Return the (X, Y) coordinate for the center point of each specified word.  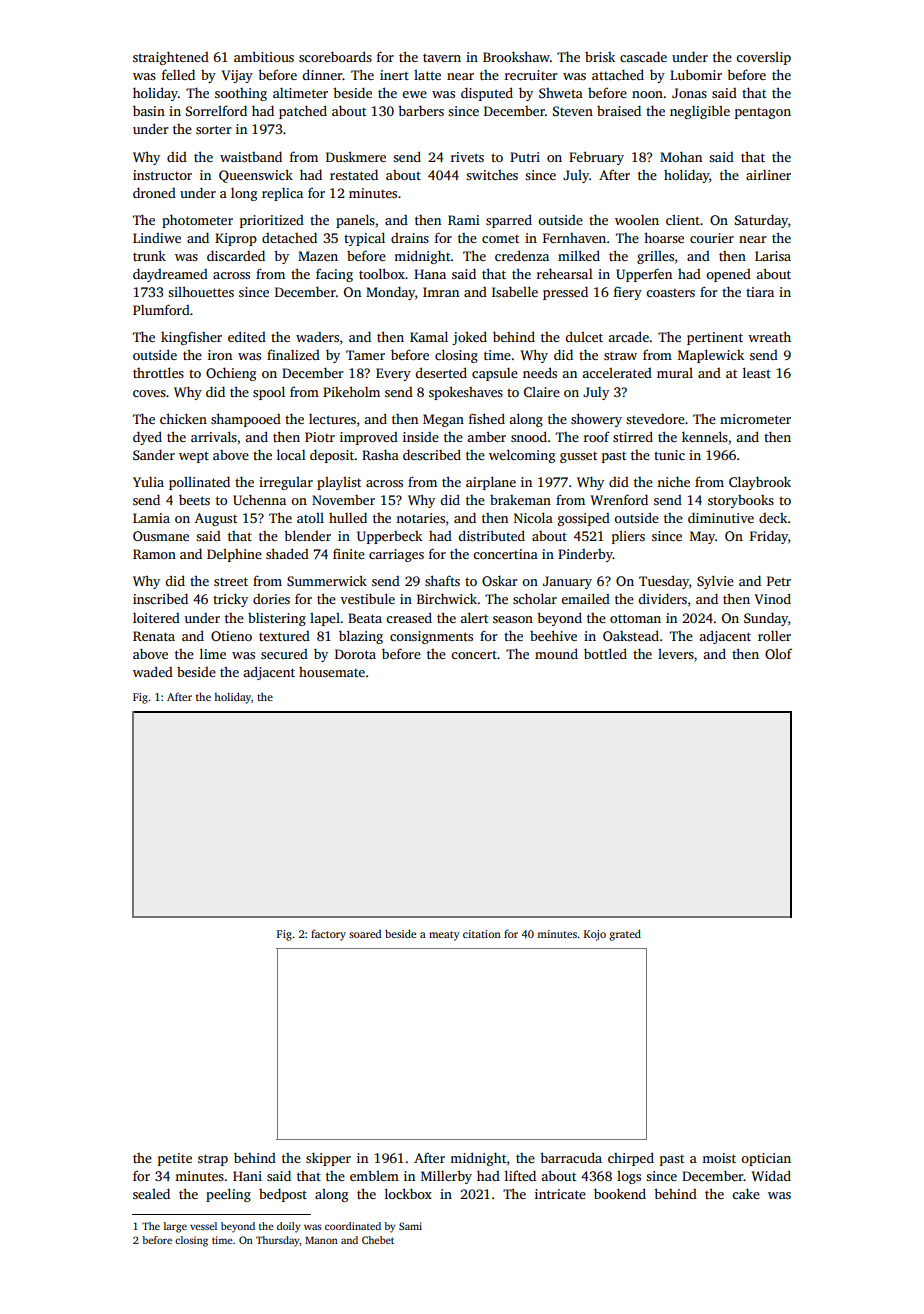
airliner (768, 175)
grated (625, 935)
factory (328, 935)
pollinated (199, 483)
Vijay (237, 76)
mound (556, 653)
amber (486, 436)
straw (620, 355)
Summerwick (327, 580)
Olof (778, 653)
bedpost (283, 1195)
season (513, 619)
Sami (410, 1226)
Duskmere (356, 156)
